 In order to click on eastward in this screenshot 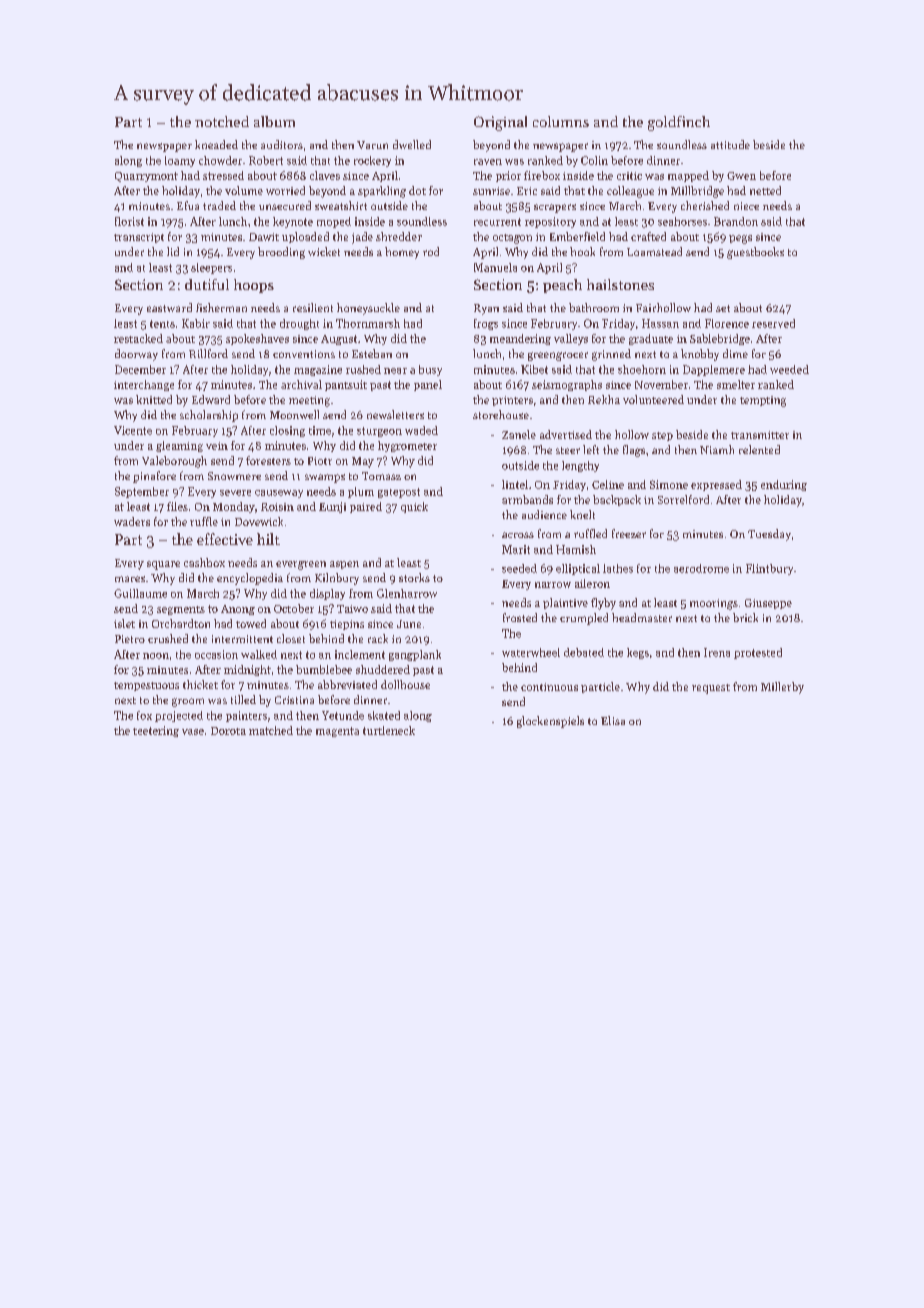, I will do `click(169, 307)`.
